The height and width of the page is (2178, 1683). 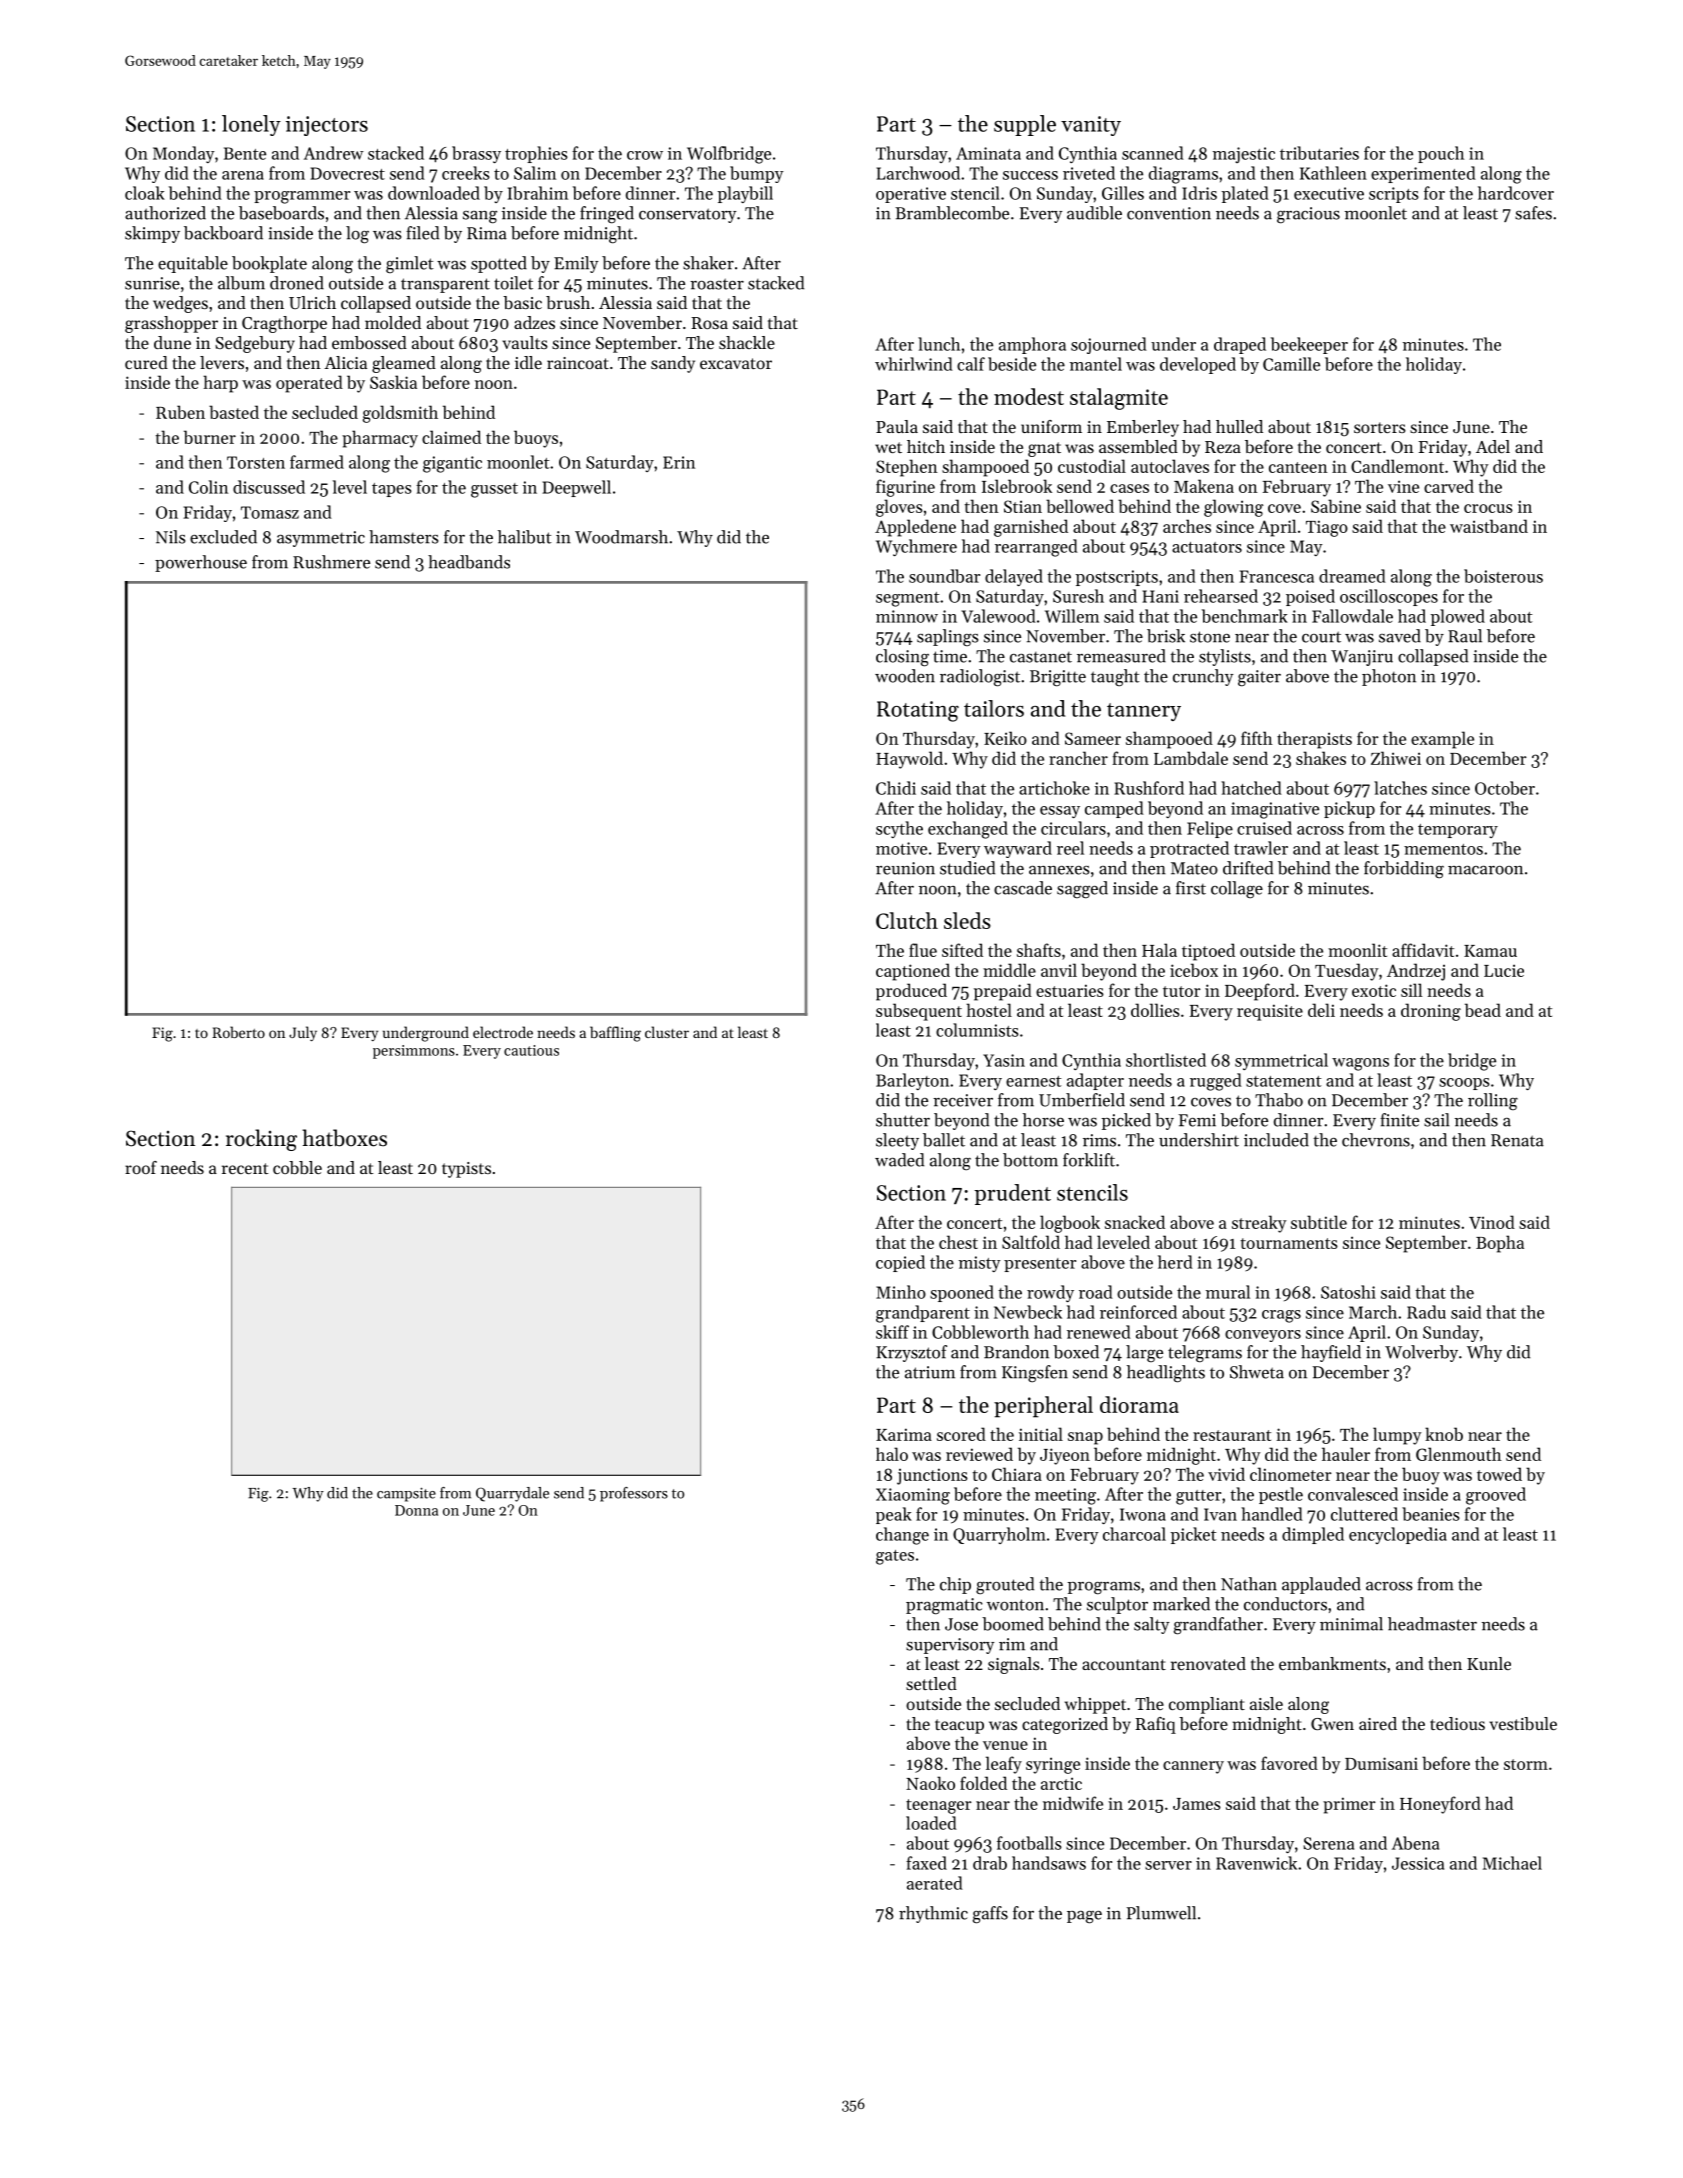 I want to click on crow, so click(x=645, y=155).
